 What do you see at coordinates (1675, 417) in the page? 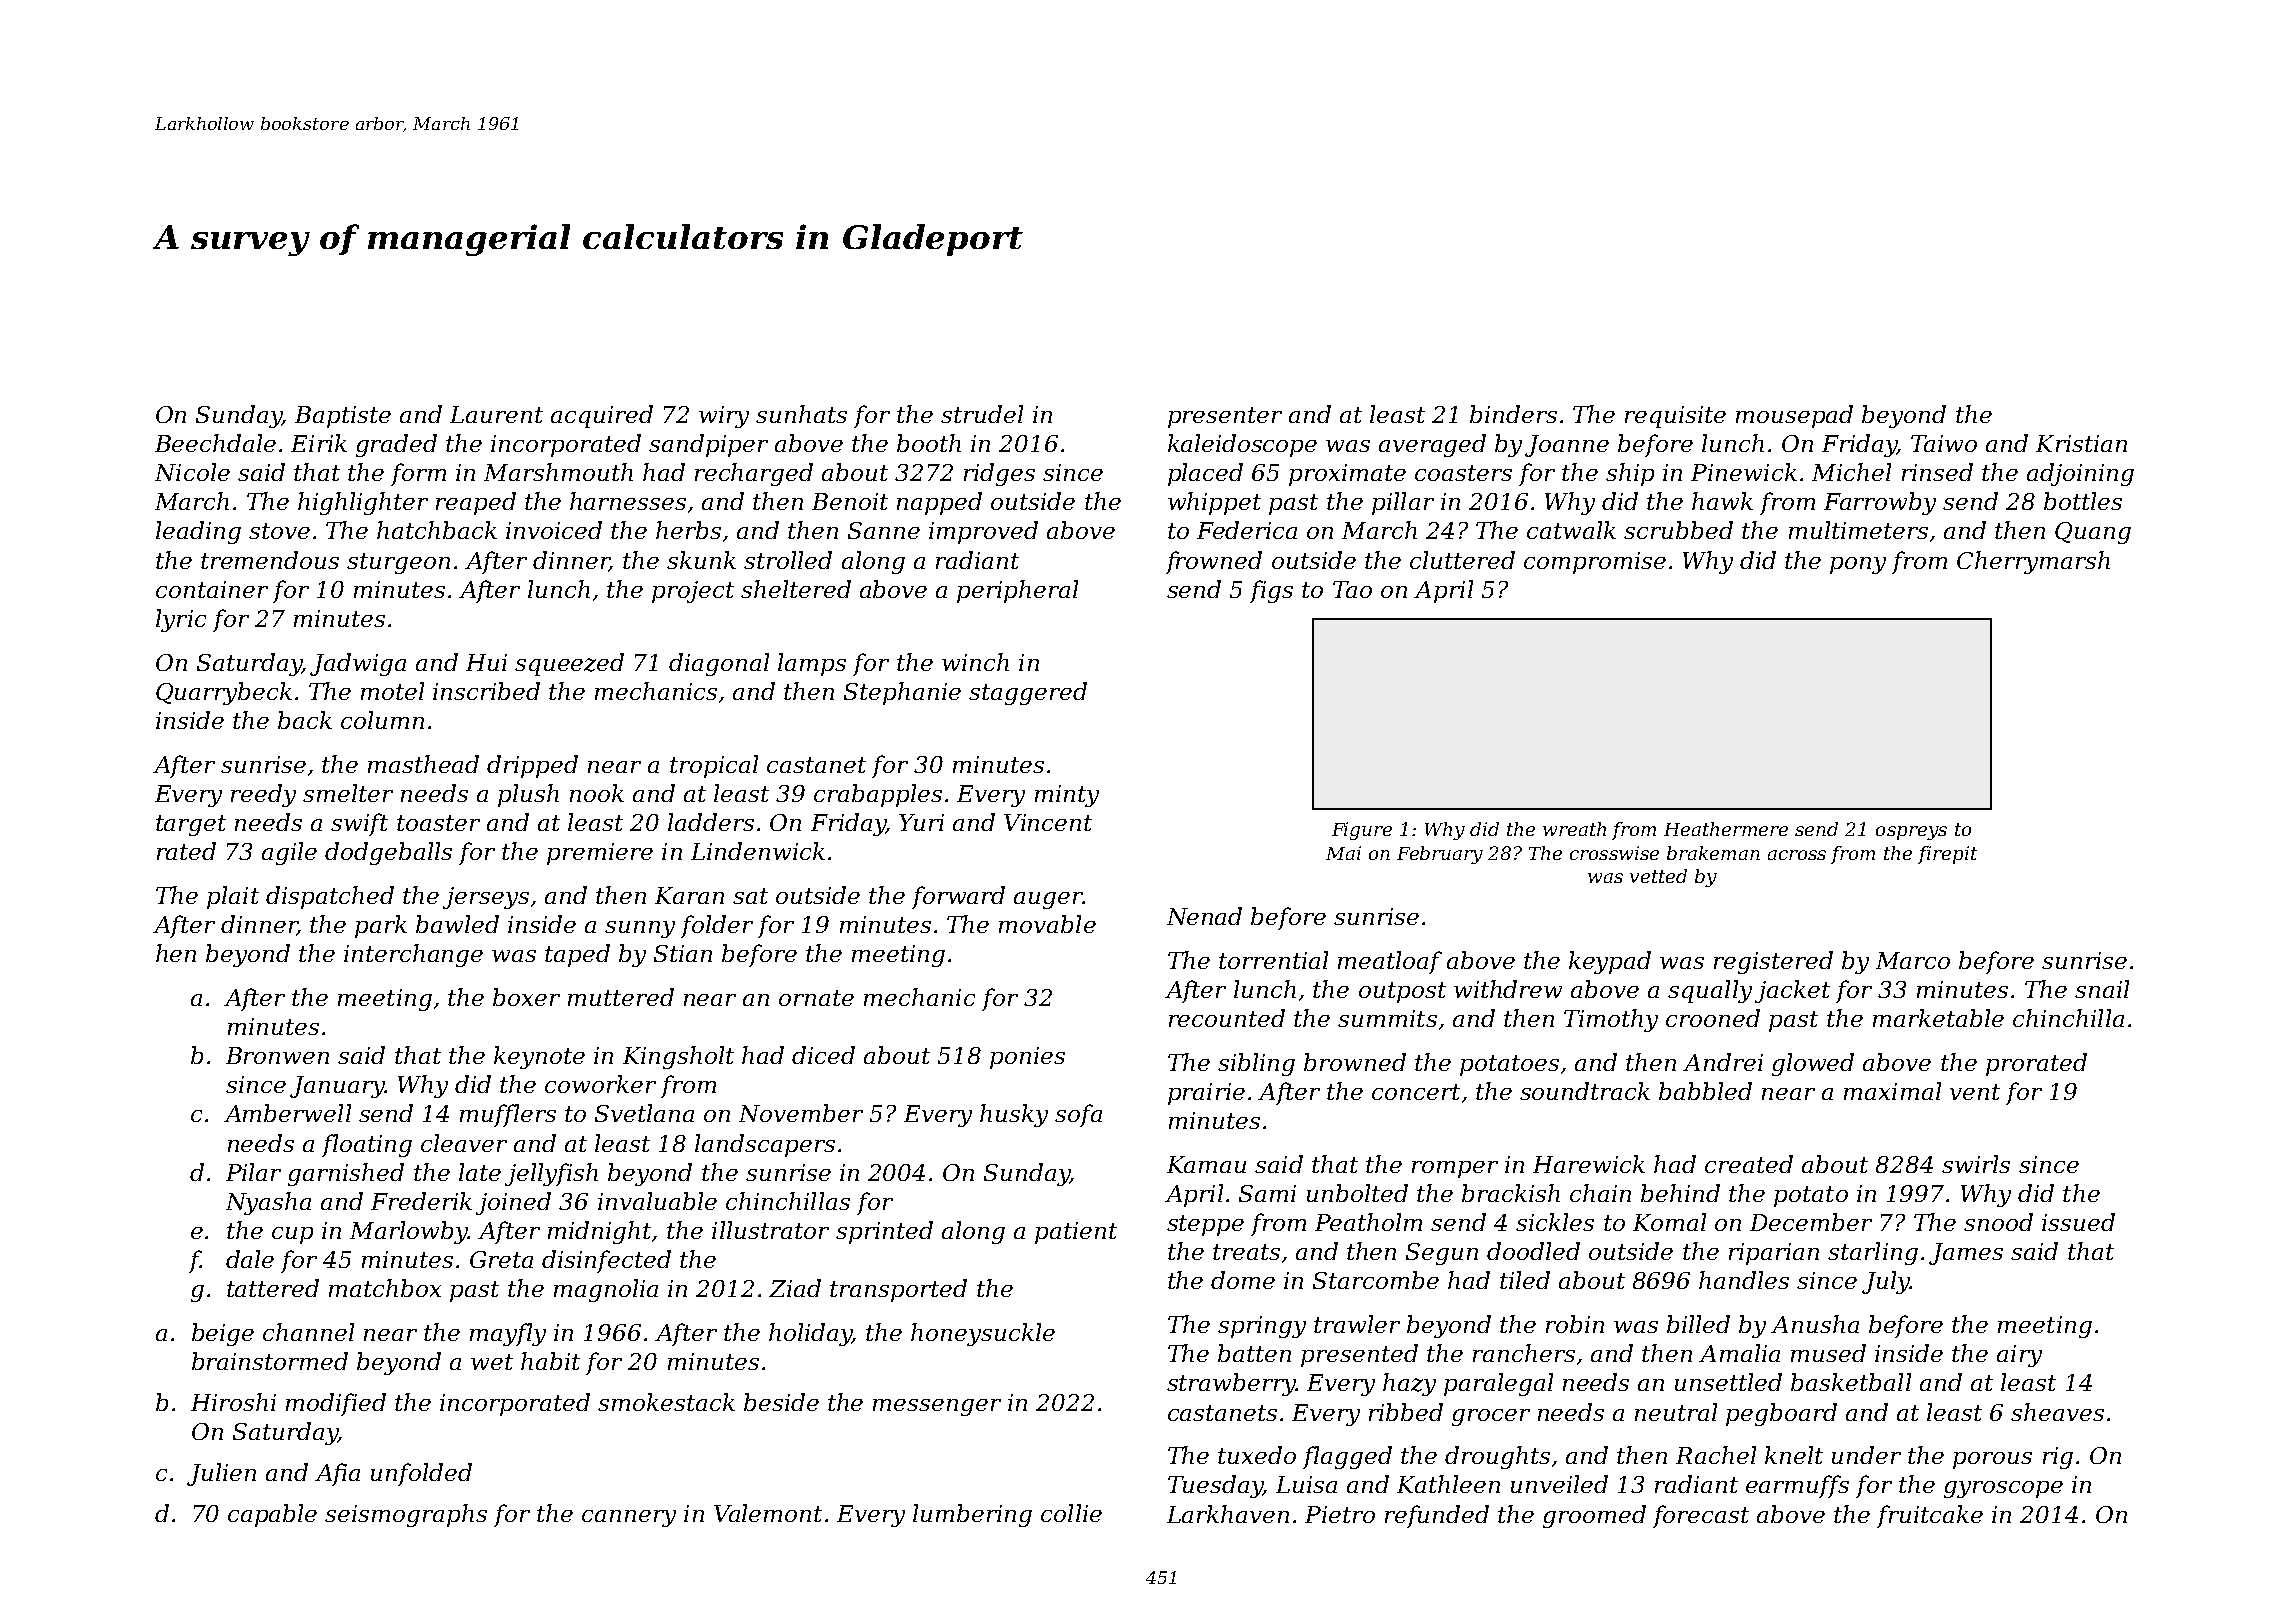
I see `requisite` at bounding box center [1675, 417].
